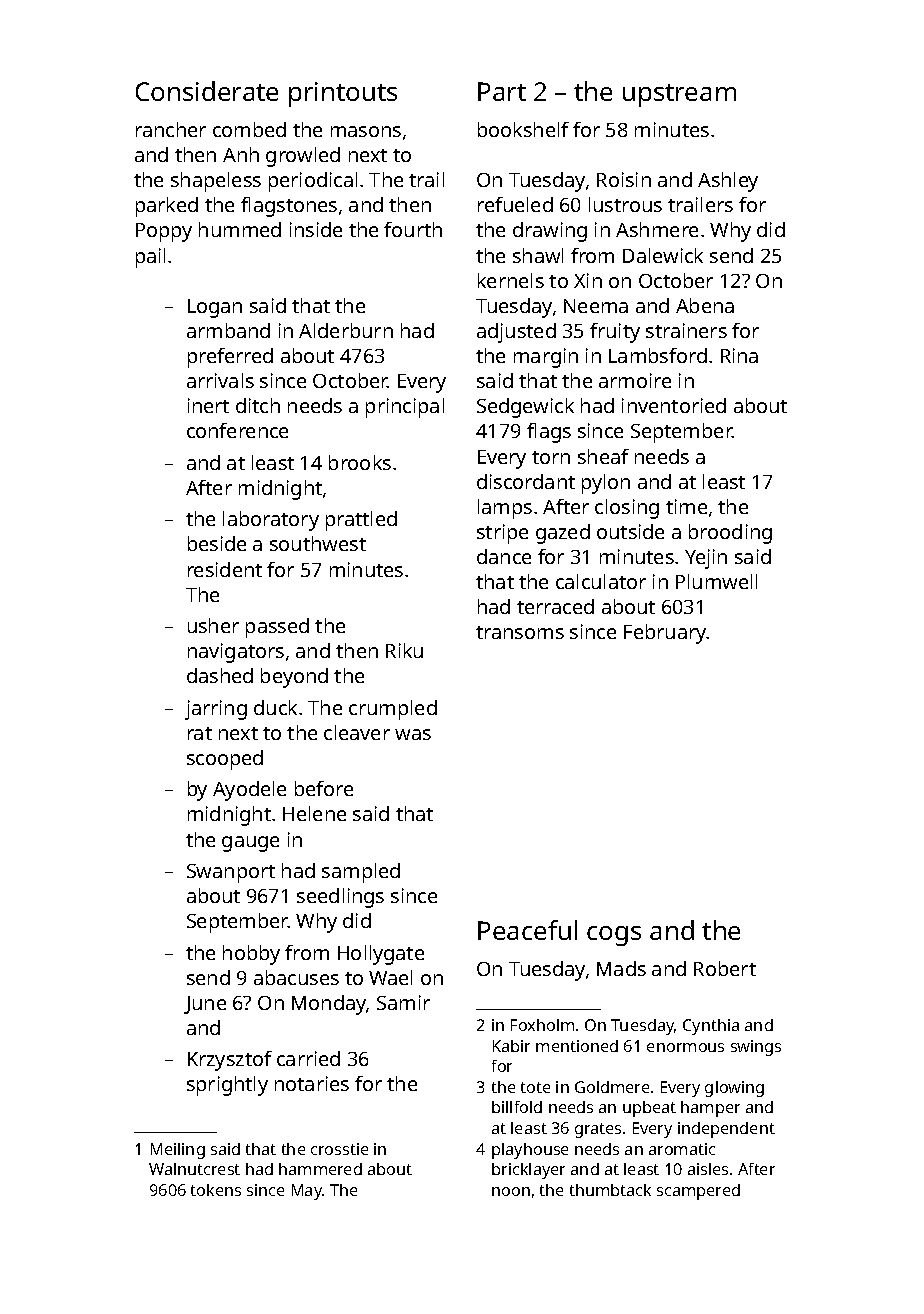 This screenshot has height=1314, width=924. What do you see at coordinates (520, 632) in the screenshot?
I see `transoms` at bounding box center [520, 632].
